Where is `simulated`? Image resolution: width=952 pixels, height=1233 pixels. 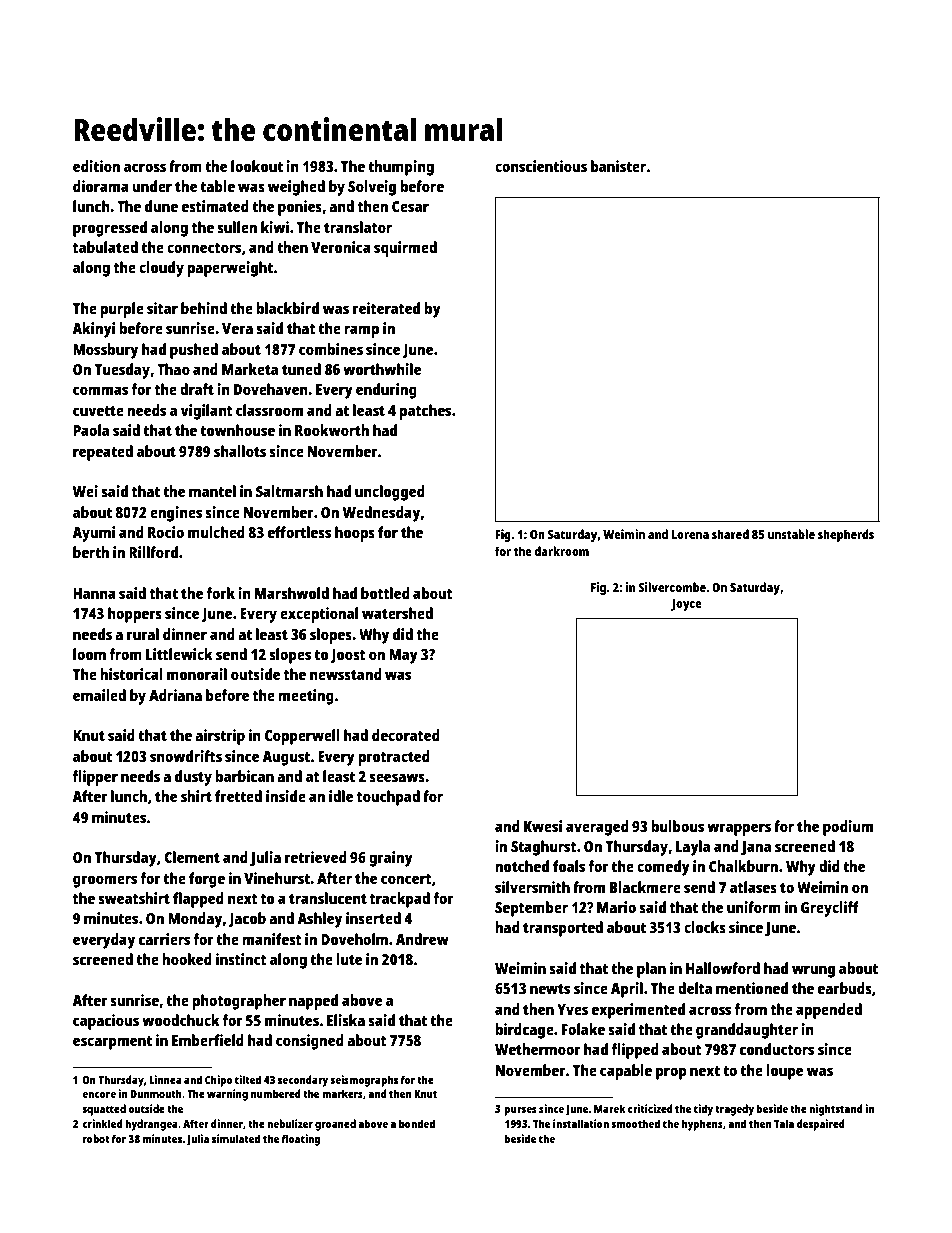 simulated is located at coordinates (236, 1138).
